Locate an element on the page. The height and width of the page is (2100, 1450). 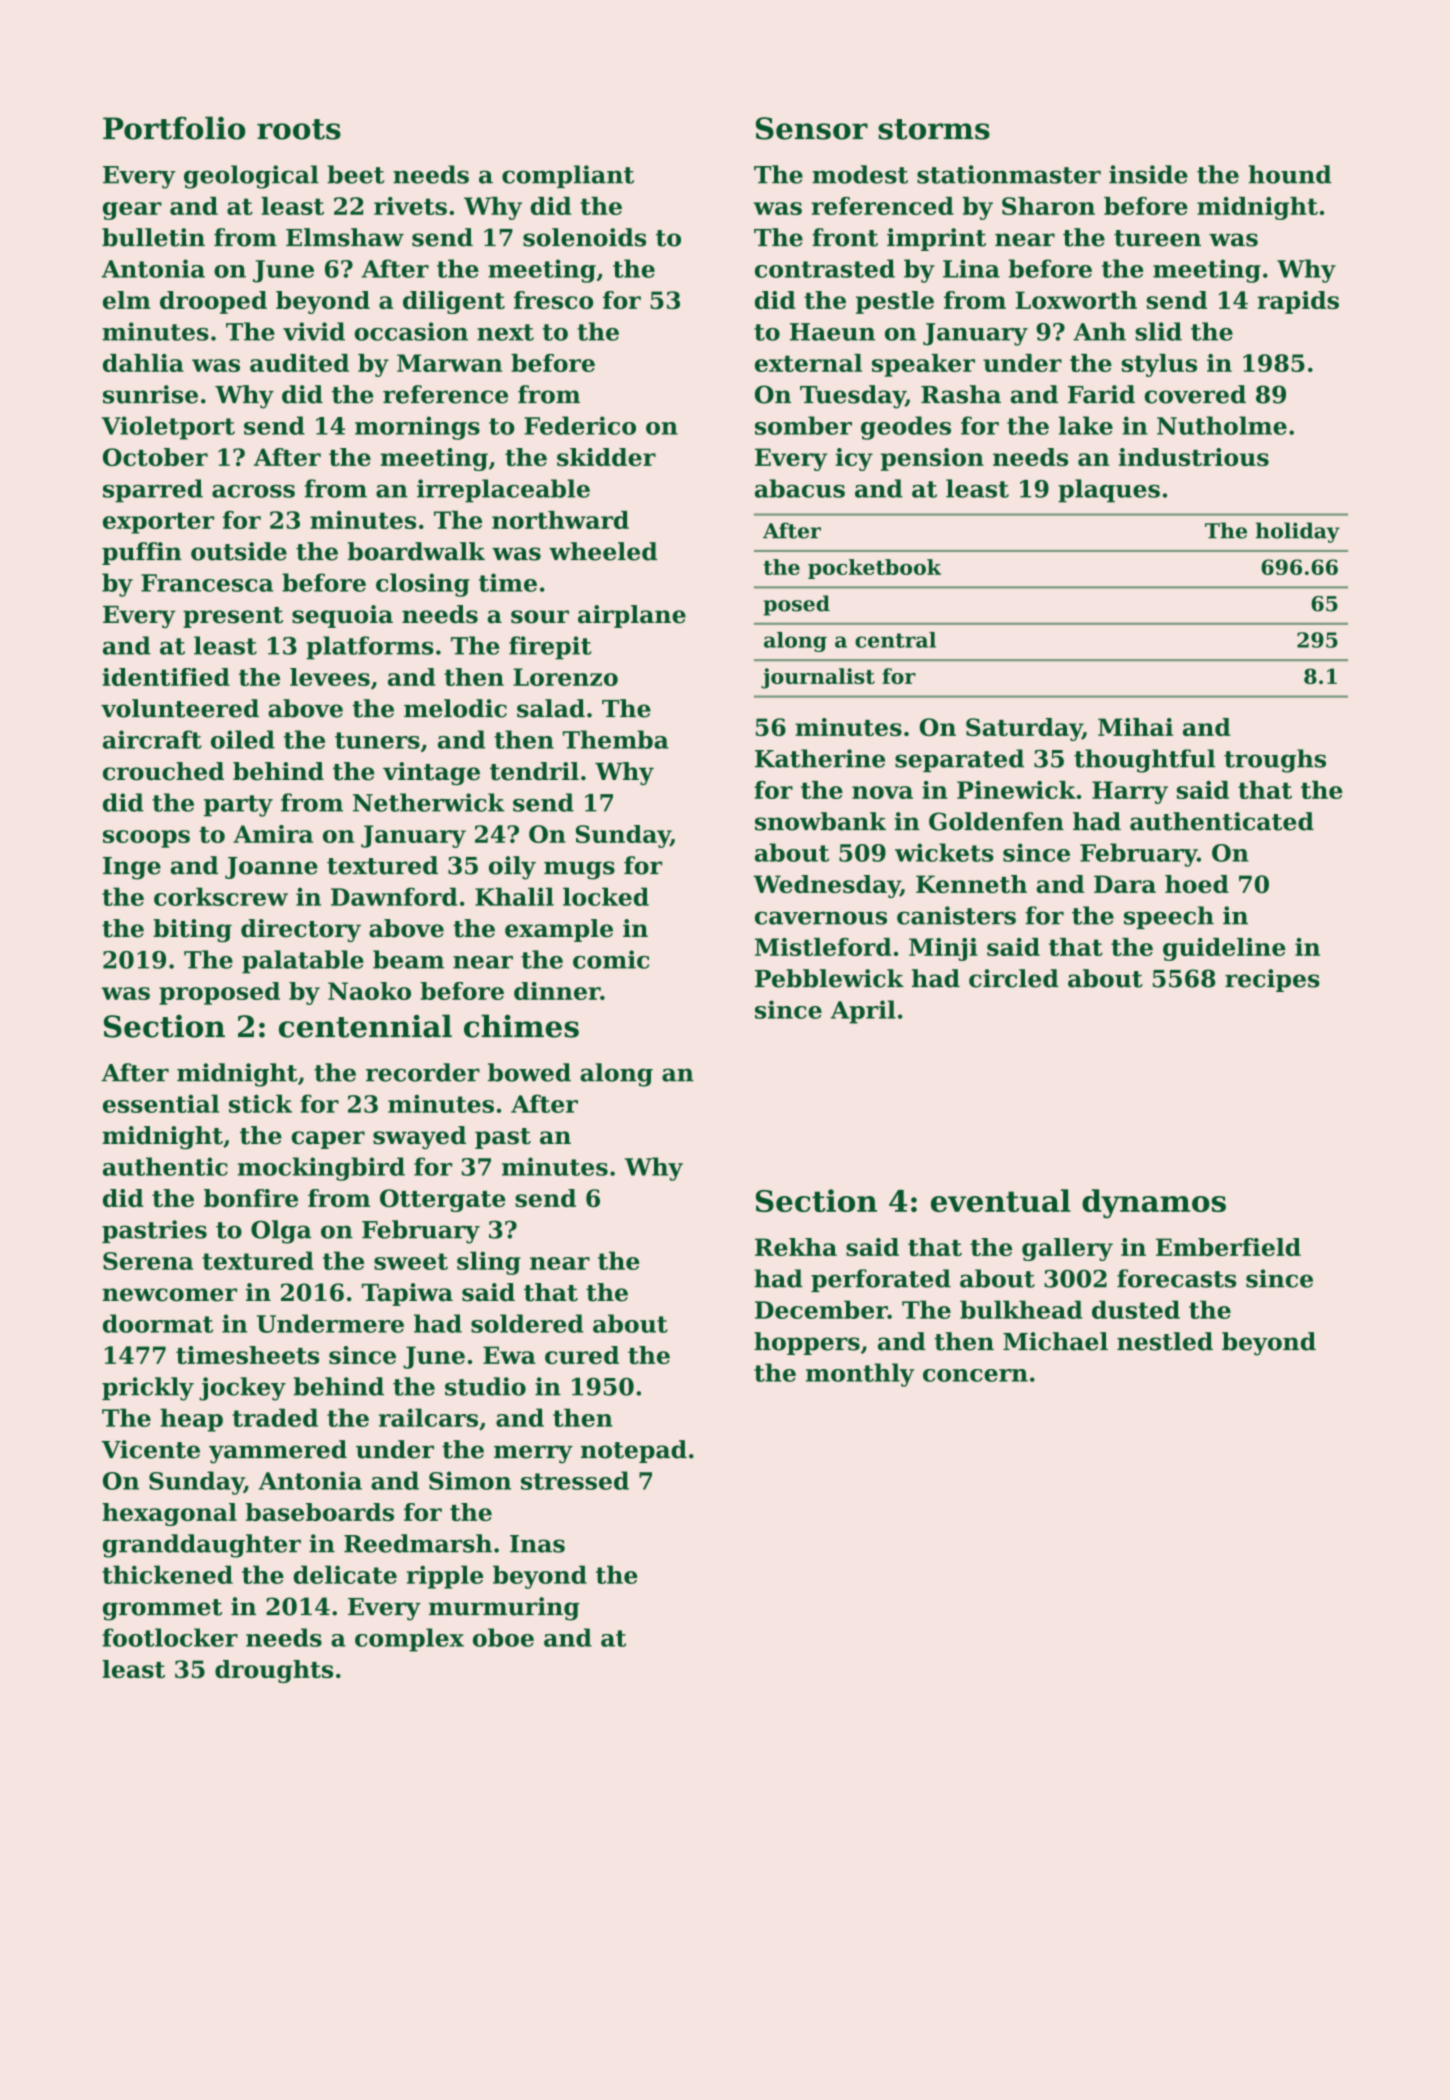
holiday is located at coordinates (1298, 532).
